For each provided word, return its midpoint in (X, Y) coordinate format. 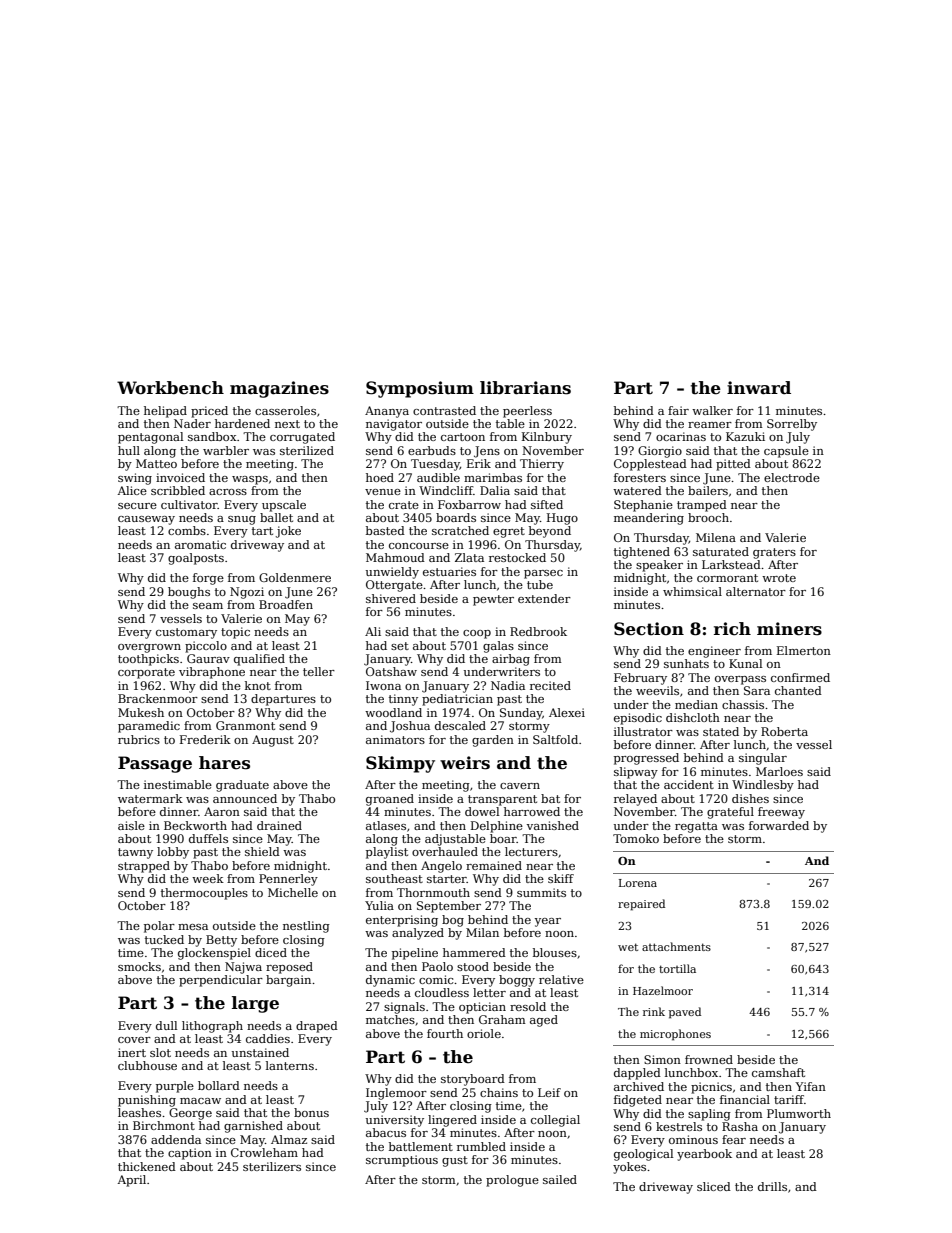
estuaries (449, 571)
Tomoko (636, 838)
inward (759, 388)
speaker (659, 566)
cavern (520, 786)
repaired (641, 905)
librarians (525, 388)
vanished (553, 825)
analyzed (418, 934)
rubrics (139, 739)
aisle (131, 825)
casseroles (285, 410)
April (131, 1181)
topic (235, 633)
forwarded (779, 825)
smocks (139, 966)
